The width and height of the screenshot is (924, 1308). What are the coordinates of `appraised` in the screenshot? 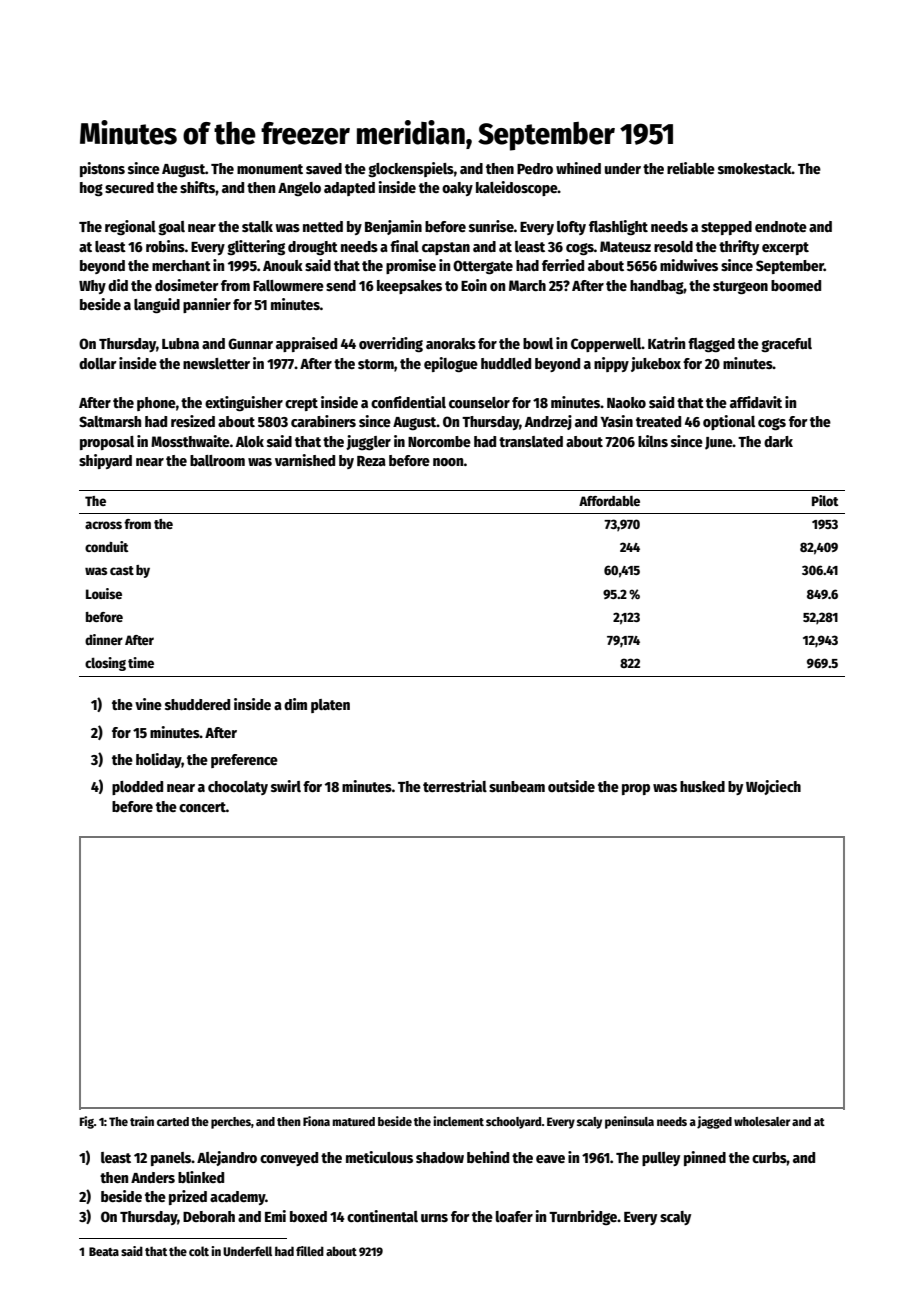 It's located at (306, 344).
